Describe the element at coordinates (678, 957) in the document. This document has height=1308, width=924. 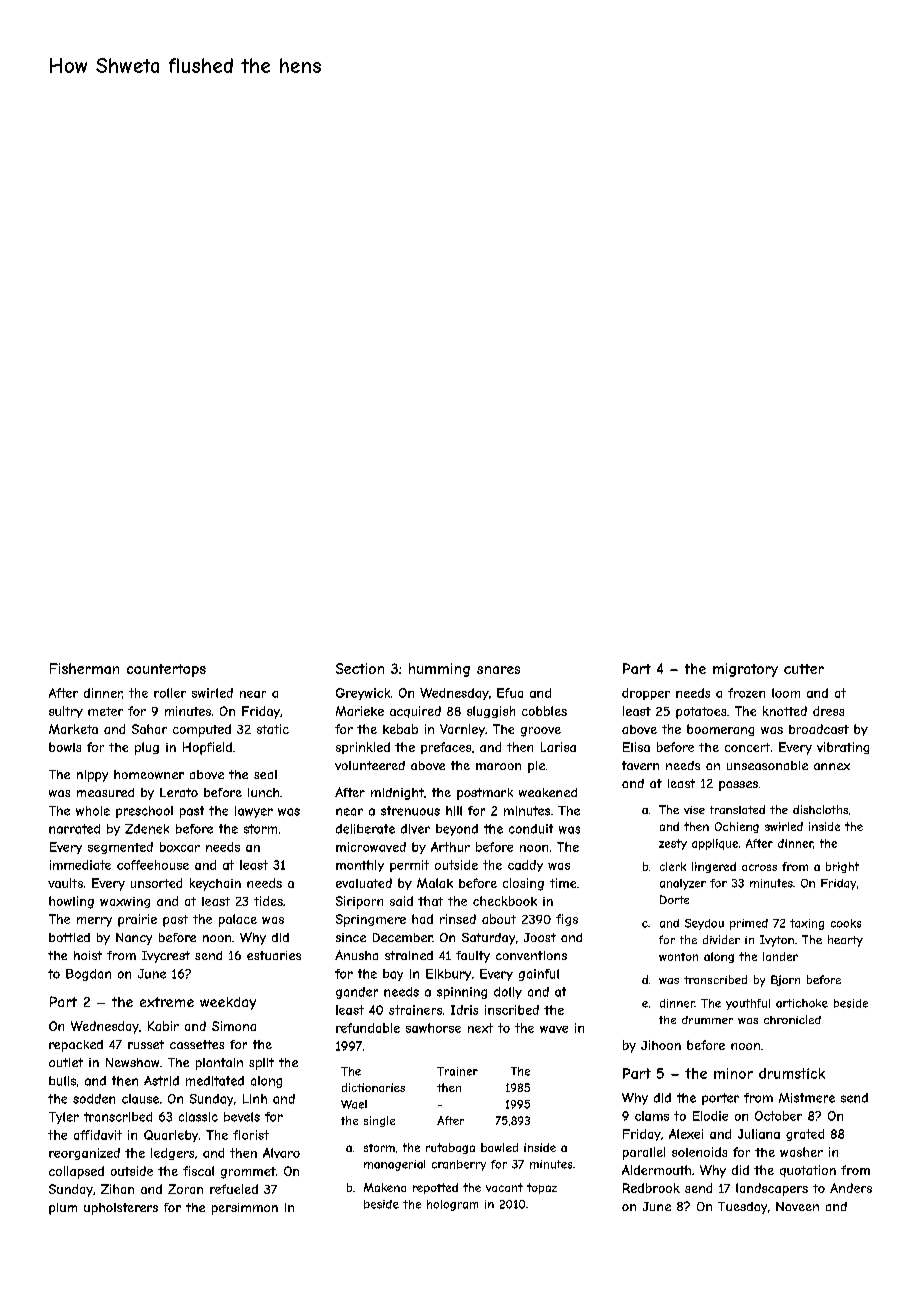
I see `wonton` at that location.
